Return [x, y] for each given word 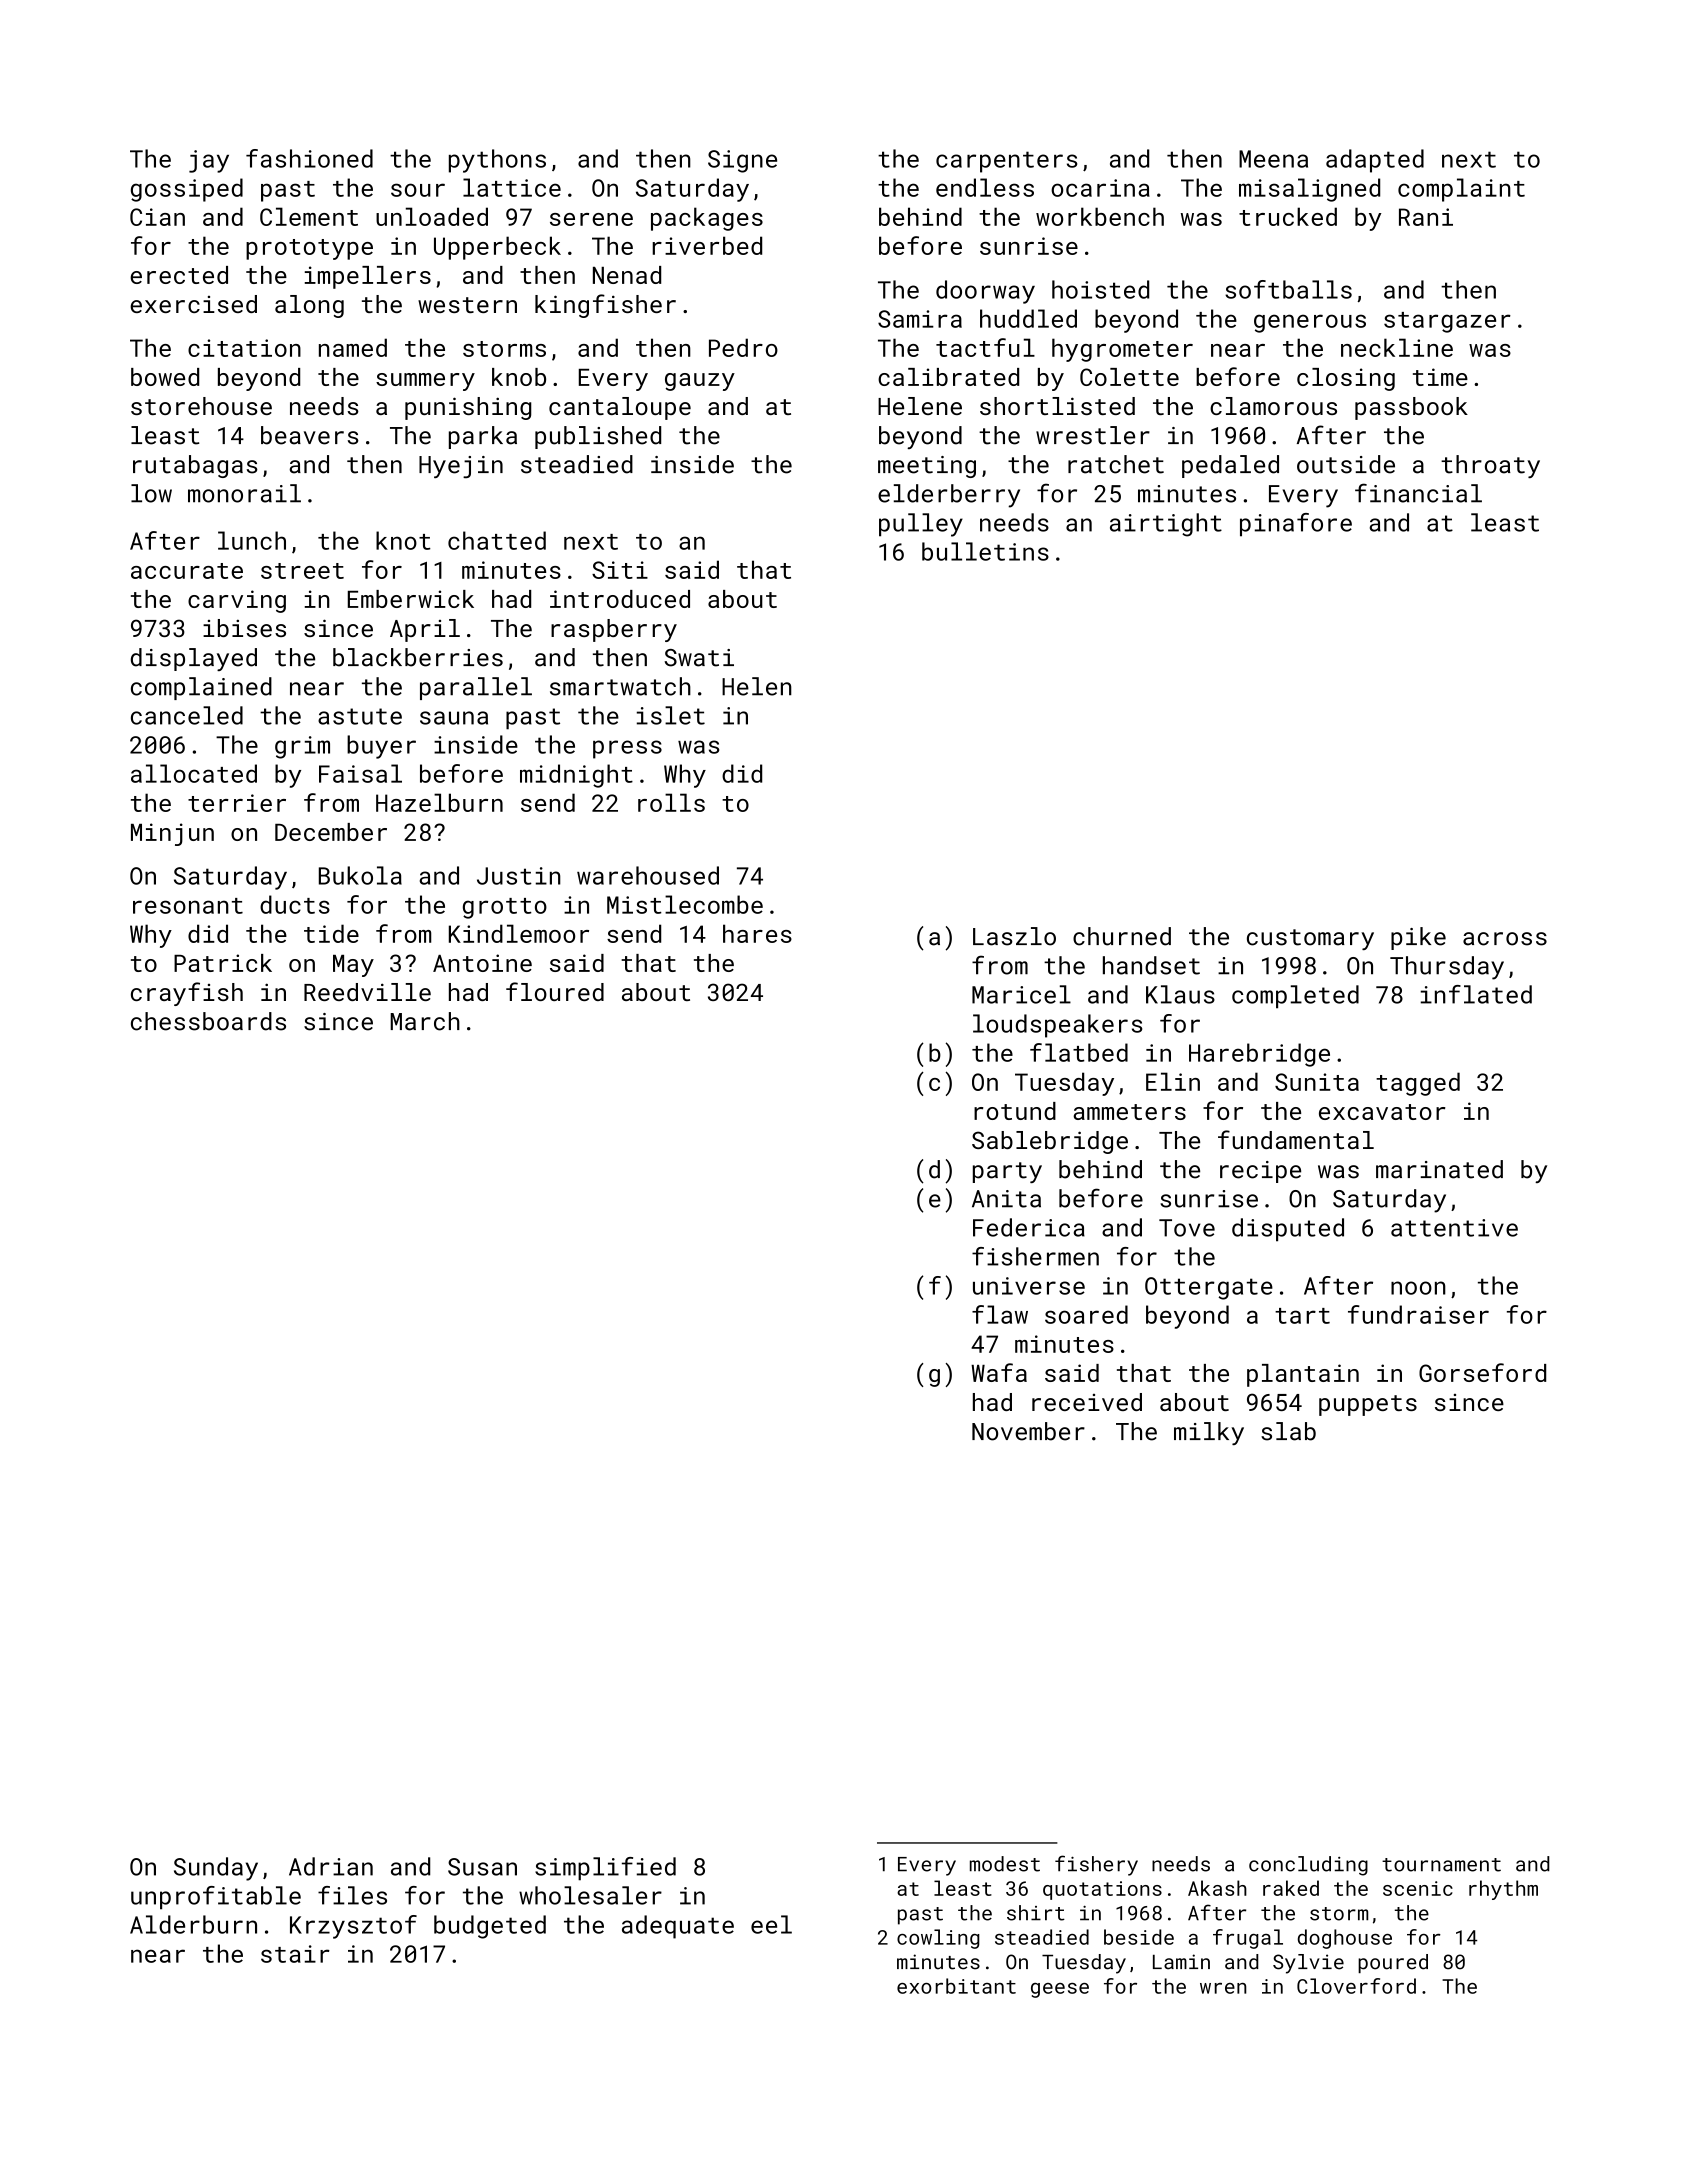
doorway [985, 292]
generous [1310, 323]
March [425, 1021]
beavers [310, 435]
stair [295, 1954]
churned [1122, 936]
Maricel [1021, 994]
